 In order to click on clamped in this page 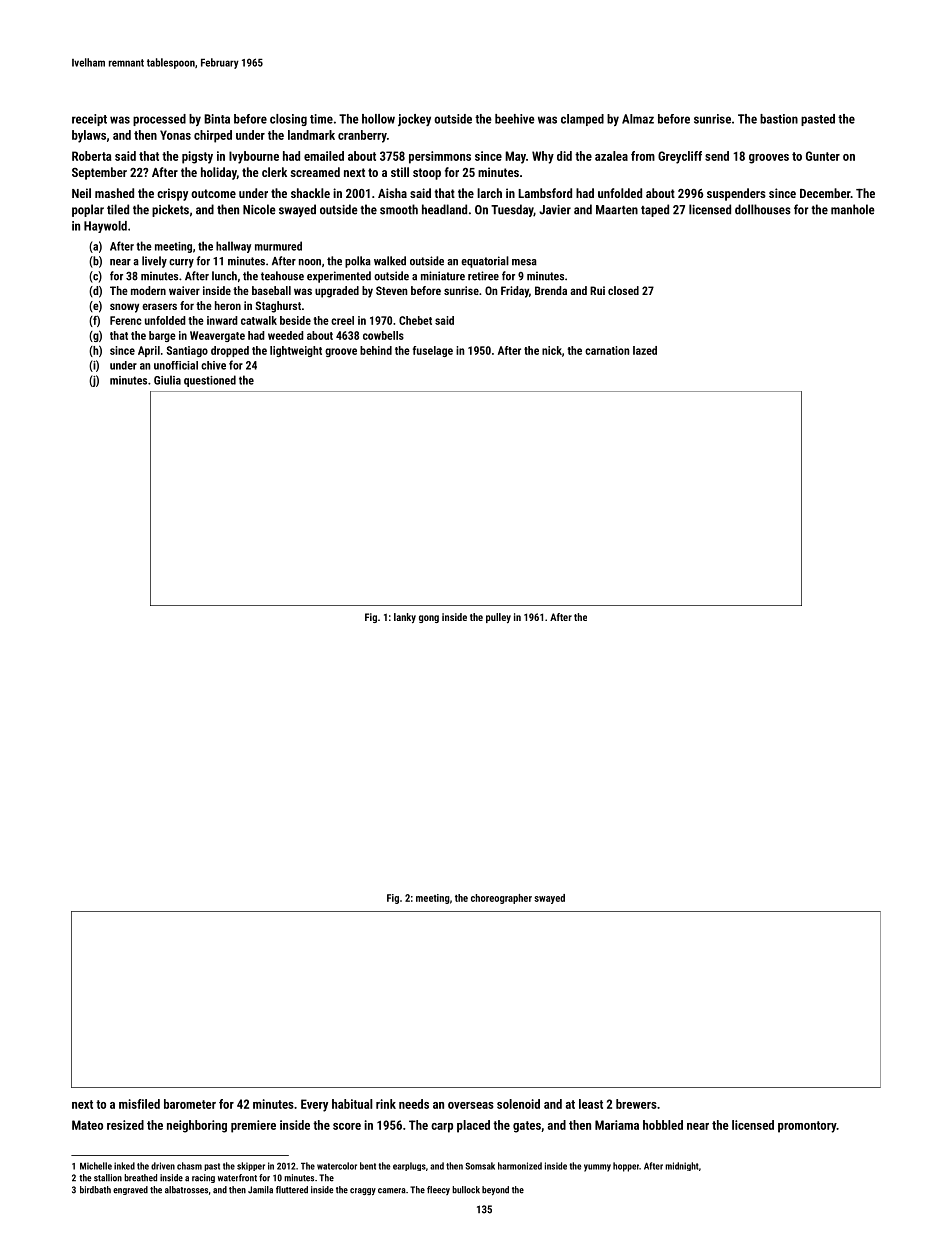, I will do `click(582, 120)`.
